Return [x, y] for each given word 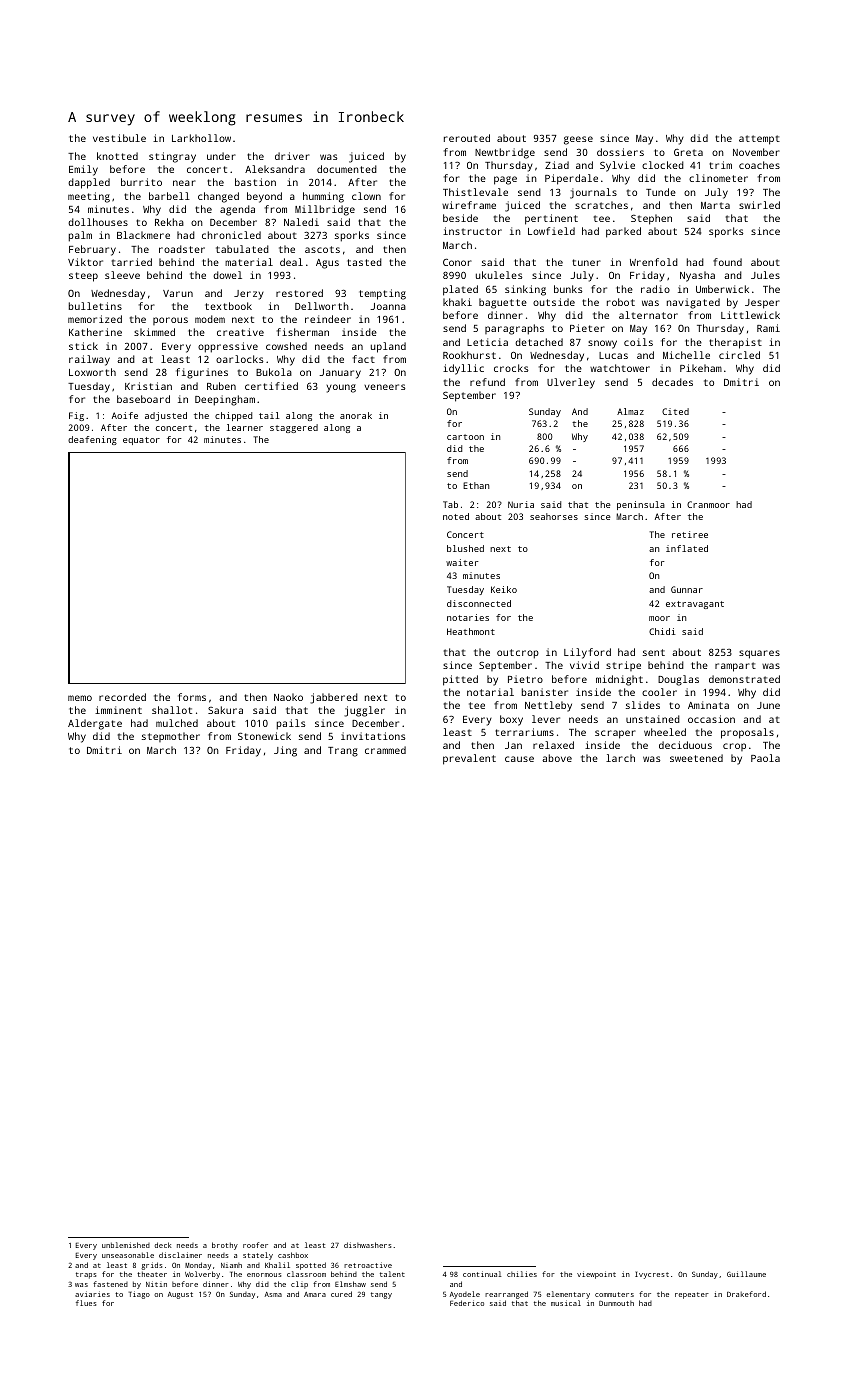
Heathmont [471, 631]
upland [388, 347]
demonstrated [744, 679]
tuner [586, 262]
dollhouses [98, 222]
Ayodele [465, 1295]
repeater [692, 1295]
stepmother [171, 737]
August [180, 1295]
